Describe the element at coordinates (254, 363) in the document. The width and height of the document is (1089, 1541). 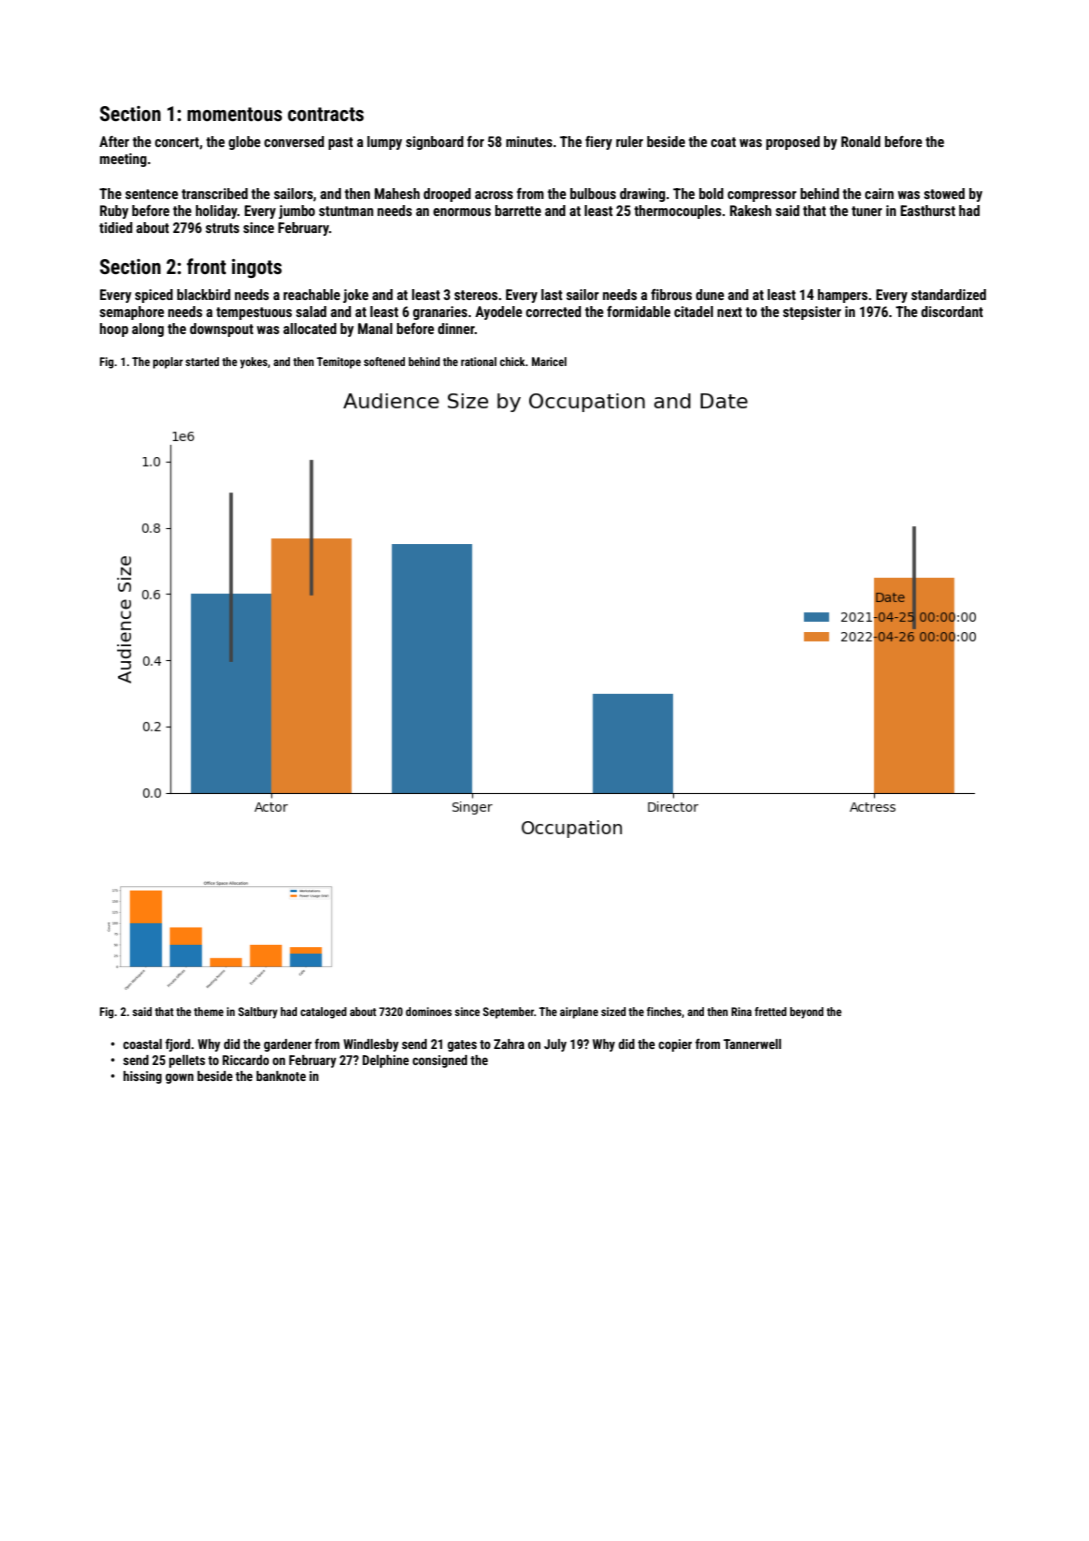
I see `yokes` at that location.
